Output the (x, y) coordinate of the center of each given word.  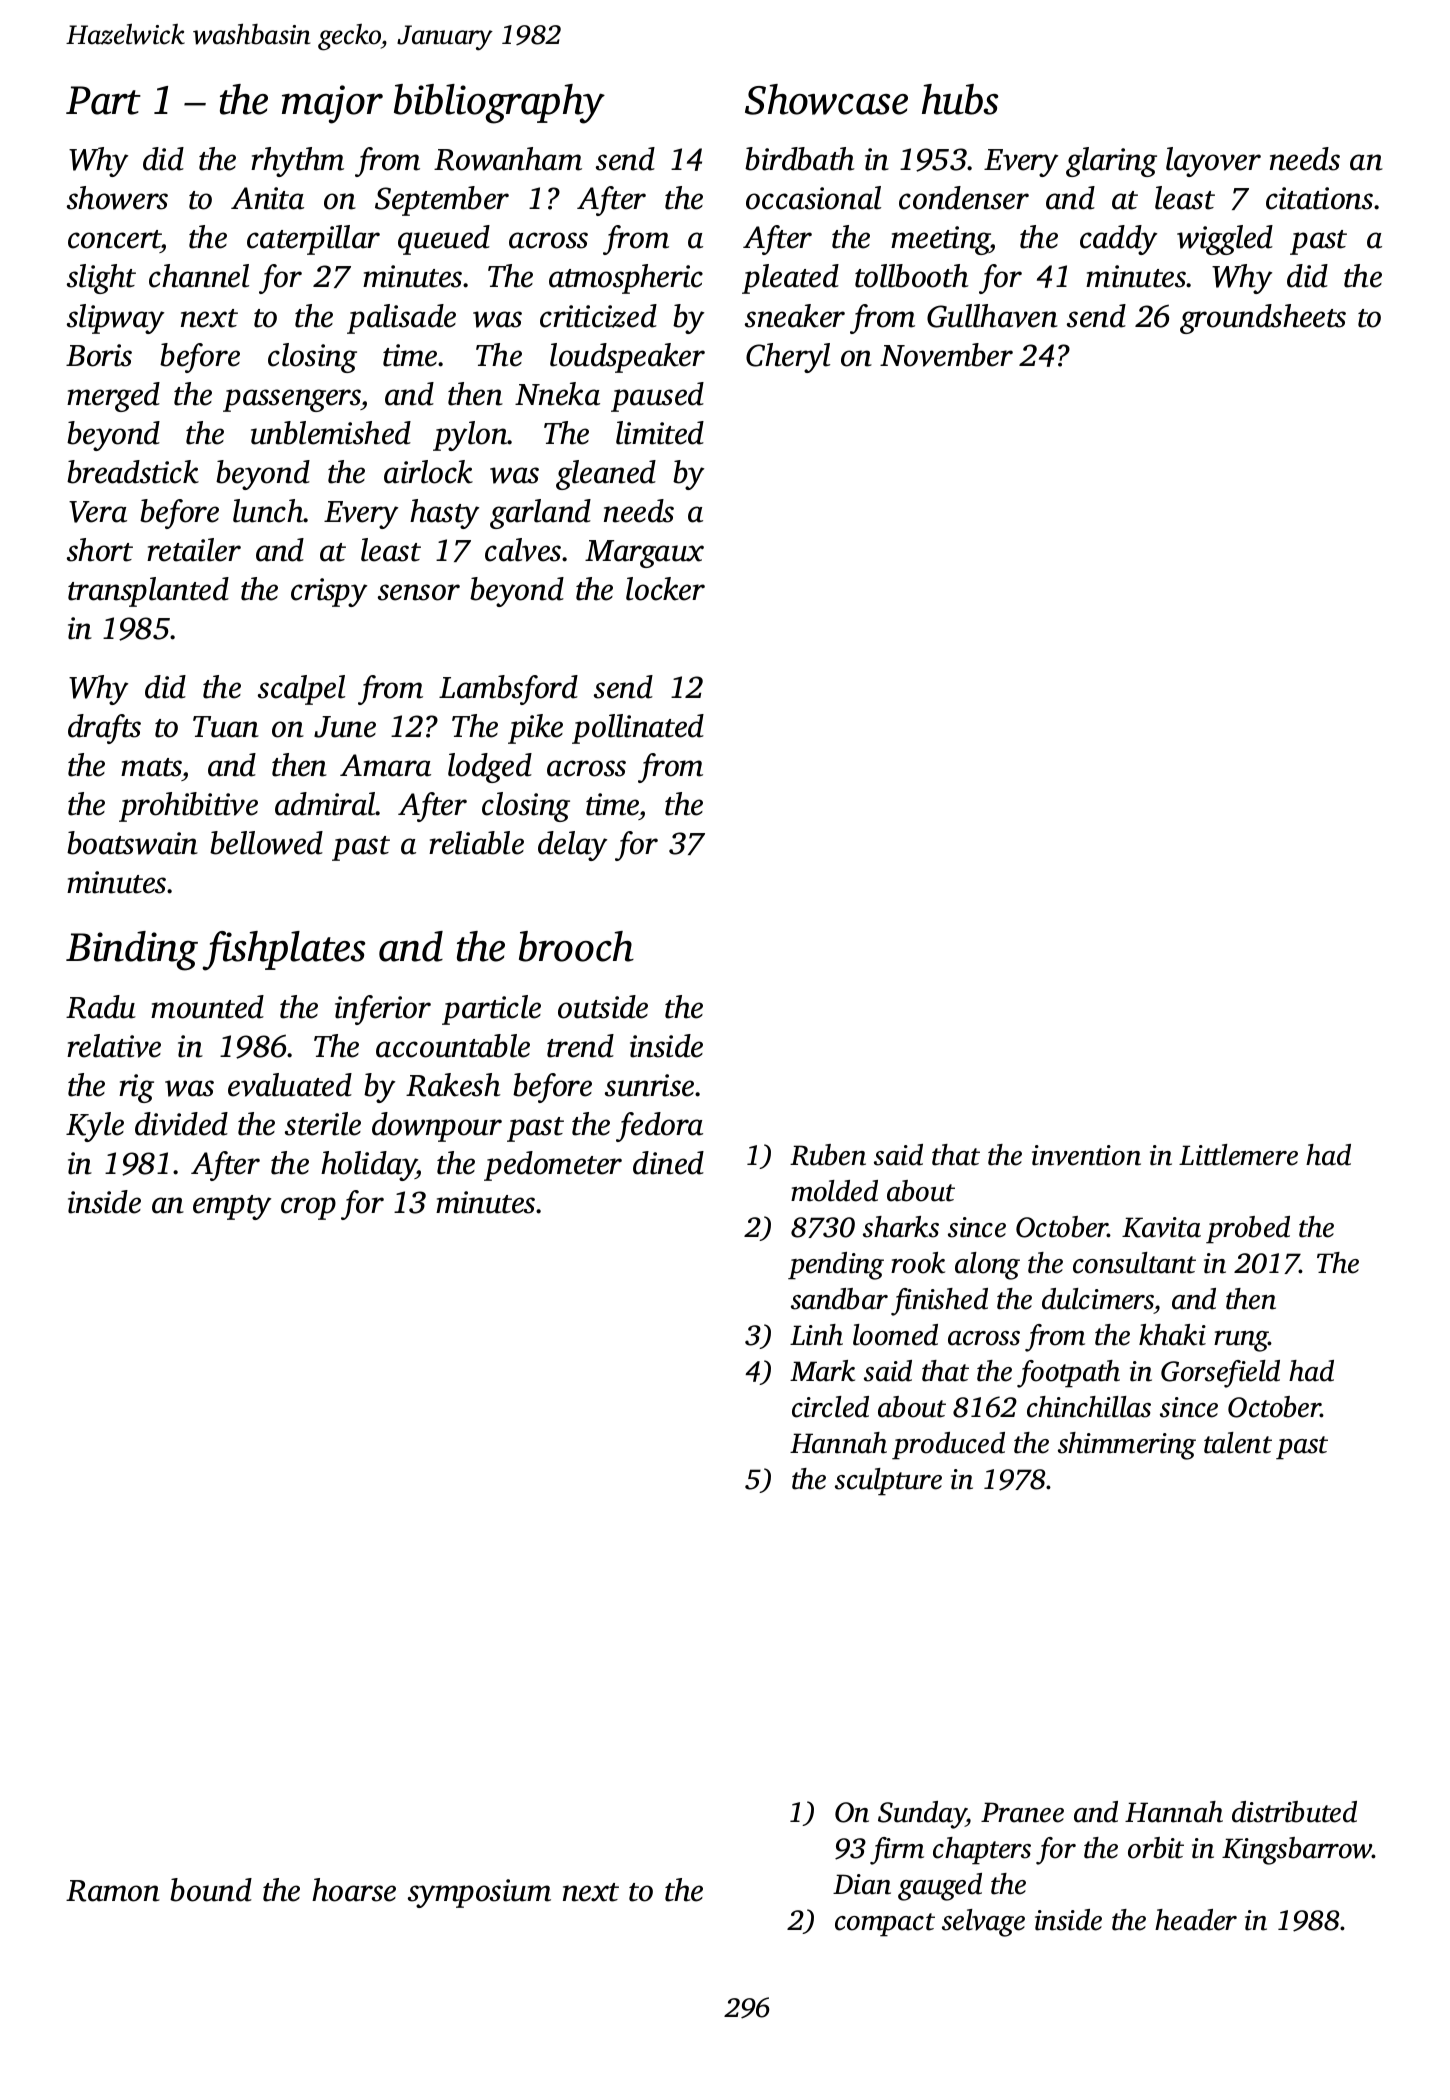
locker (665, 589)
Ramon (113, 1891)
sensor (419, 592)
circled (830, 1407)
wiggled (1225, 240)
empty (232, 1207)
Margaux (644, 554)
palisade (401, 319)
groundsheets (1263, 319)
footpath (1068, 1374)
